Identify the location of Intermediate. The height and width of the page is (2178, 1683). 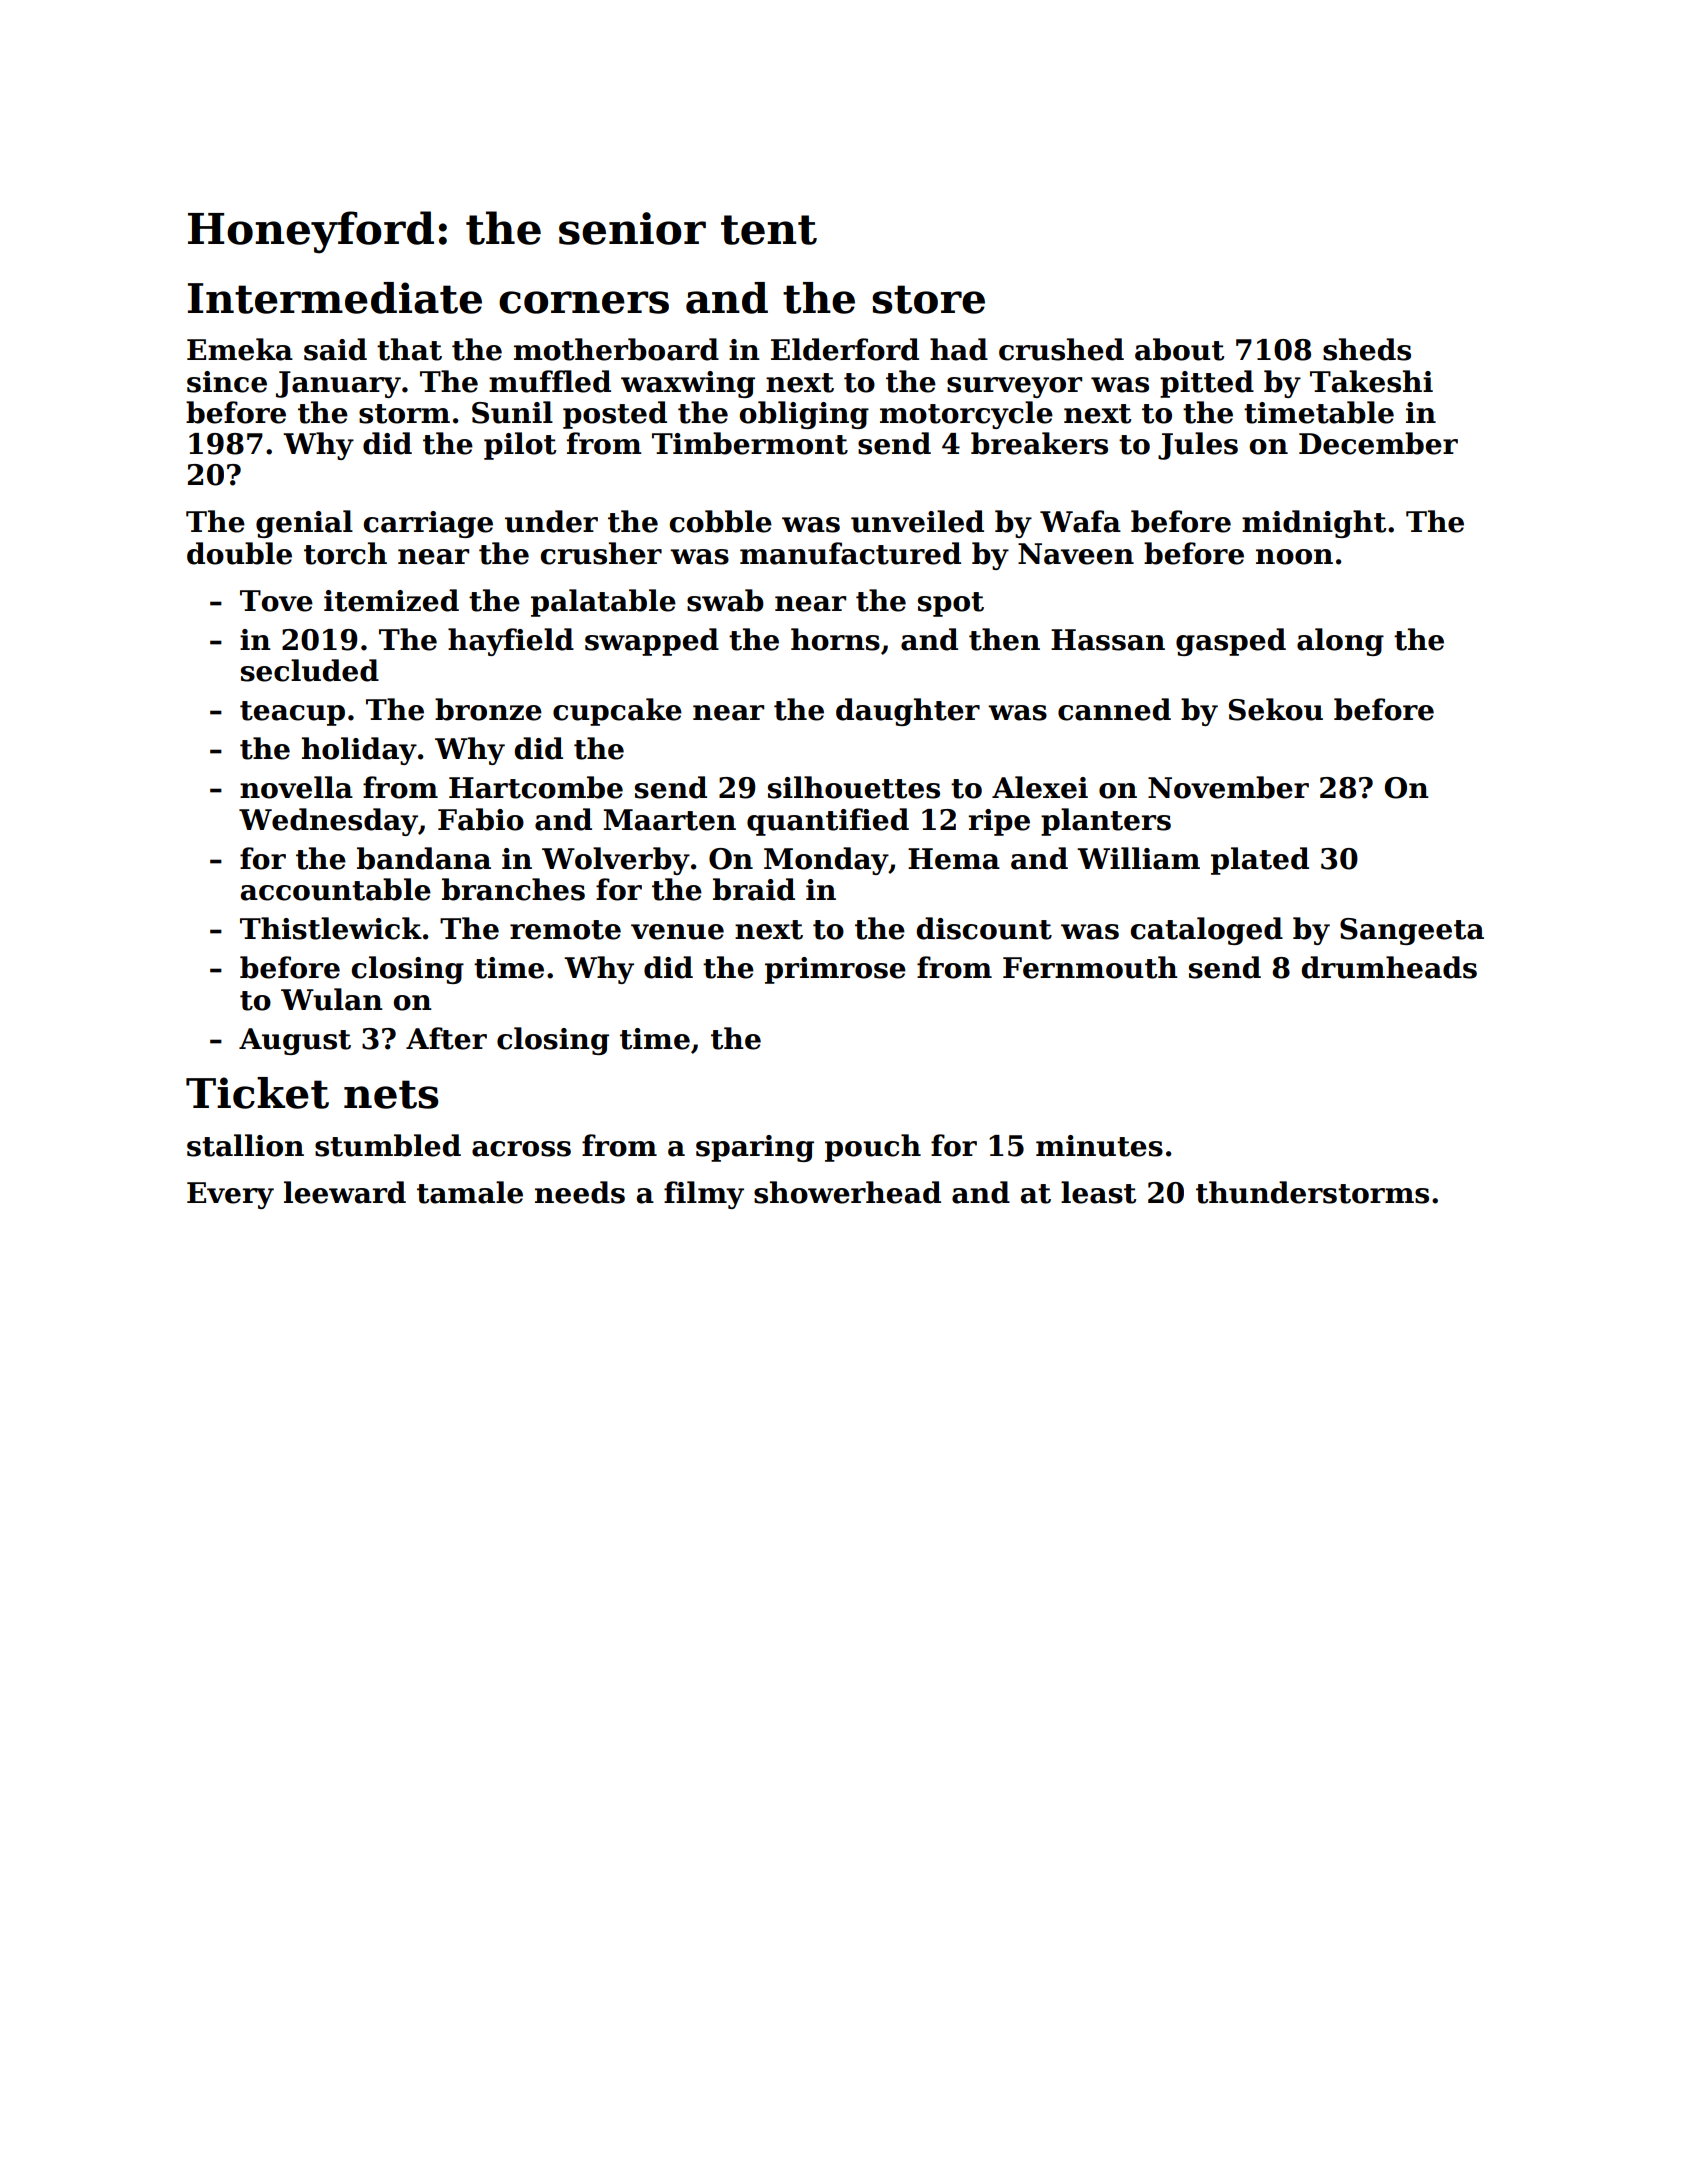
(335, 298).
